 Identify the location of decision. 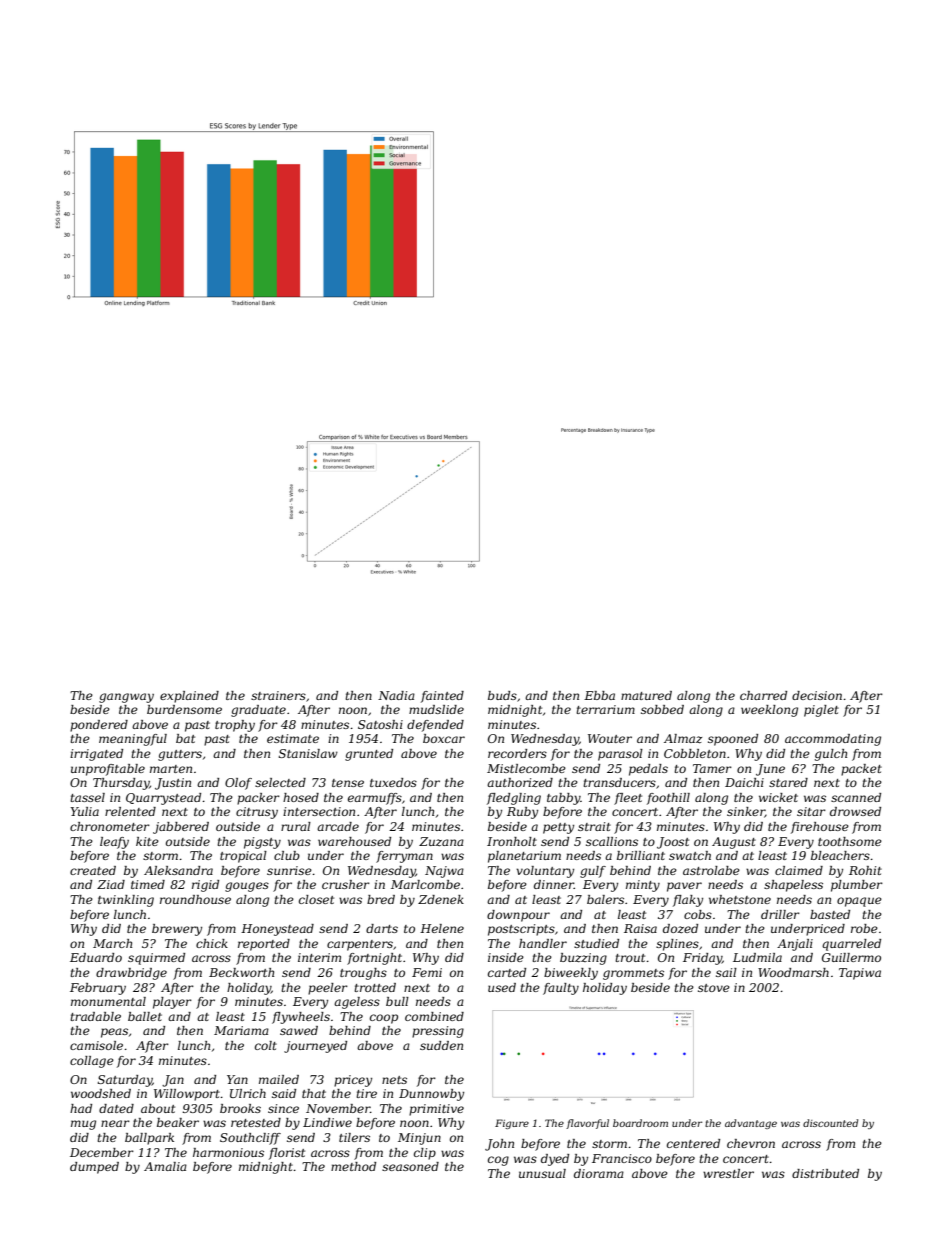
(817, 695).
